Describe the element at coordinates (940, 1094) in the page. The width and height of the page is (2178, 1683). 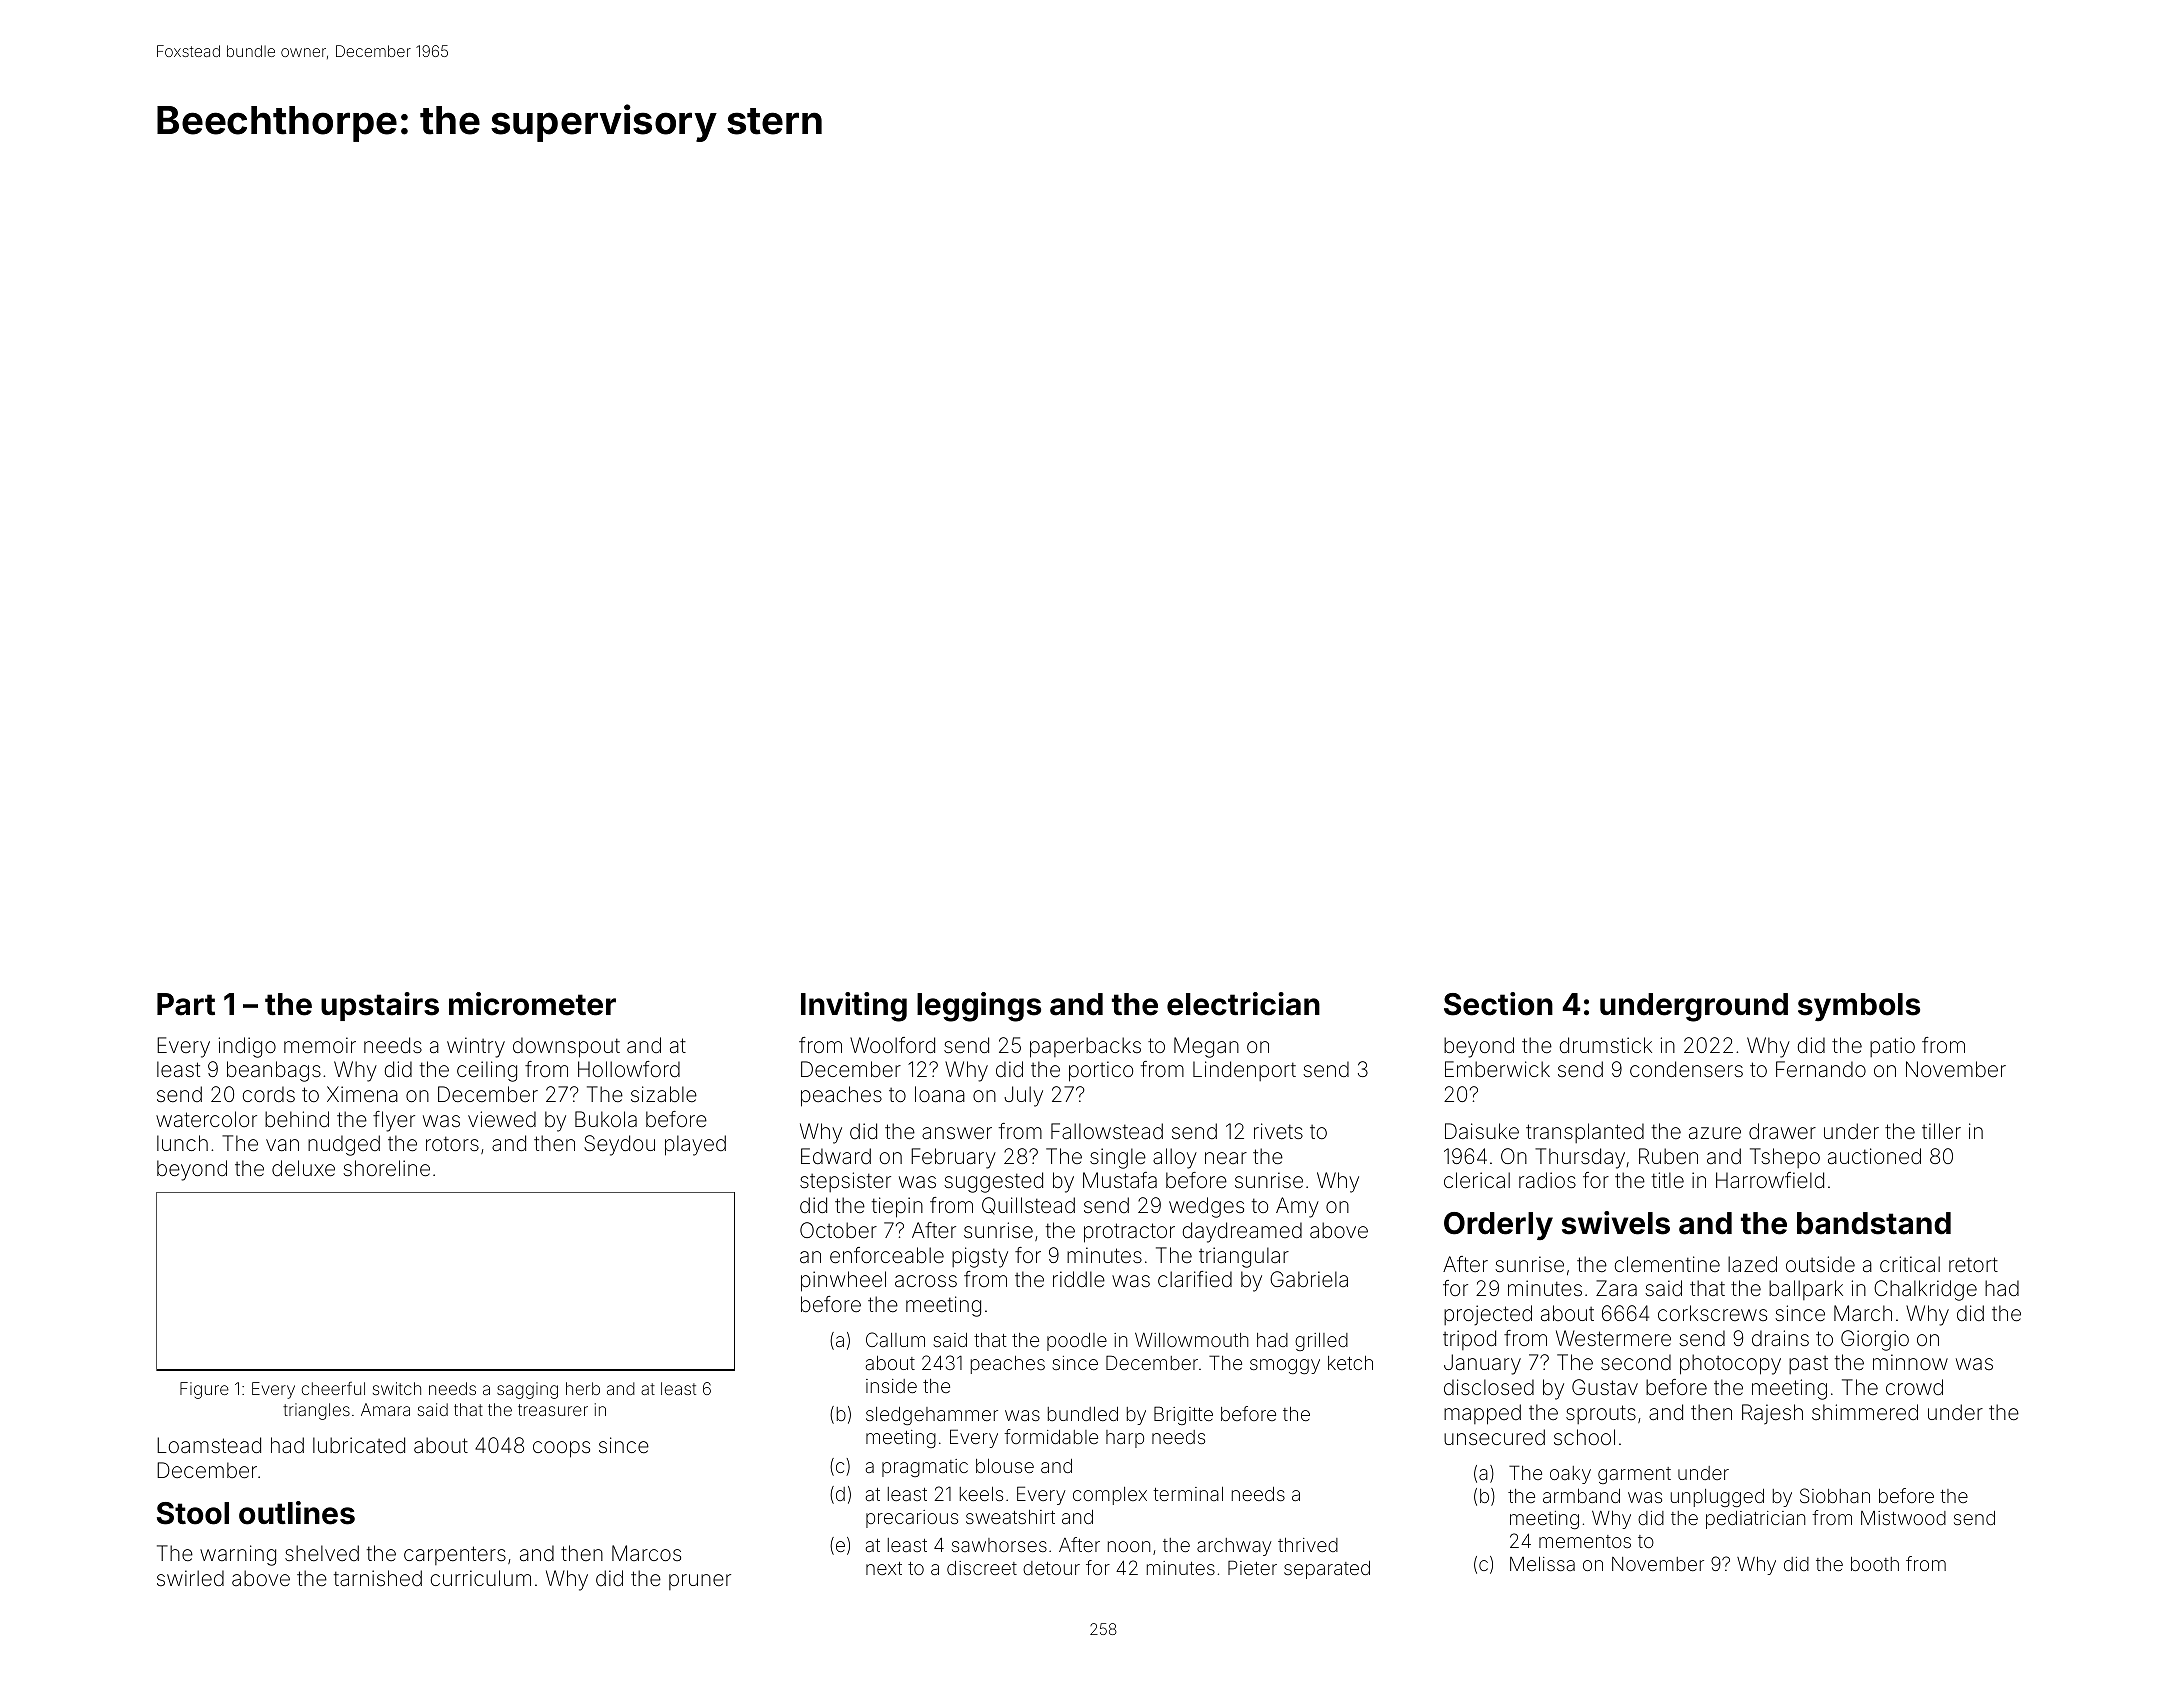
I see `Ioana` at that location.
